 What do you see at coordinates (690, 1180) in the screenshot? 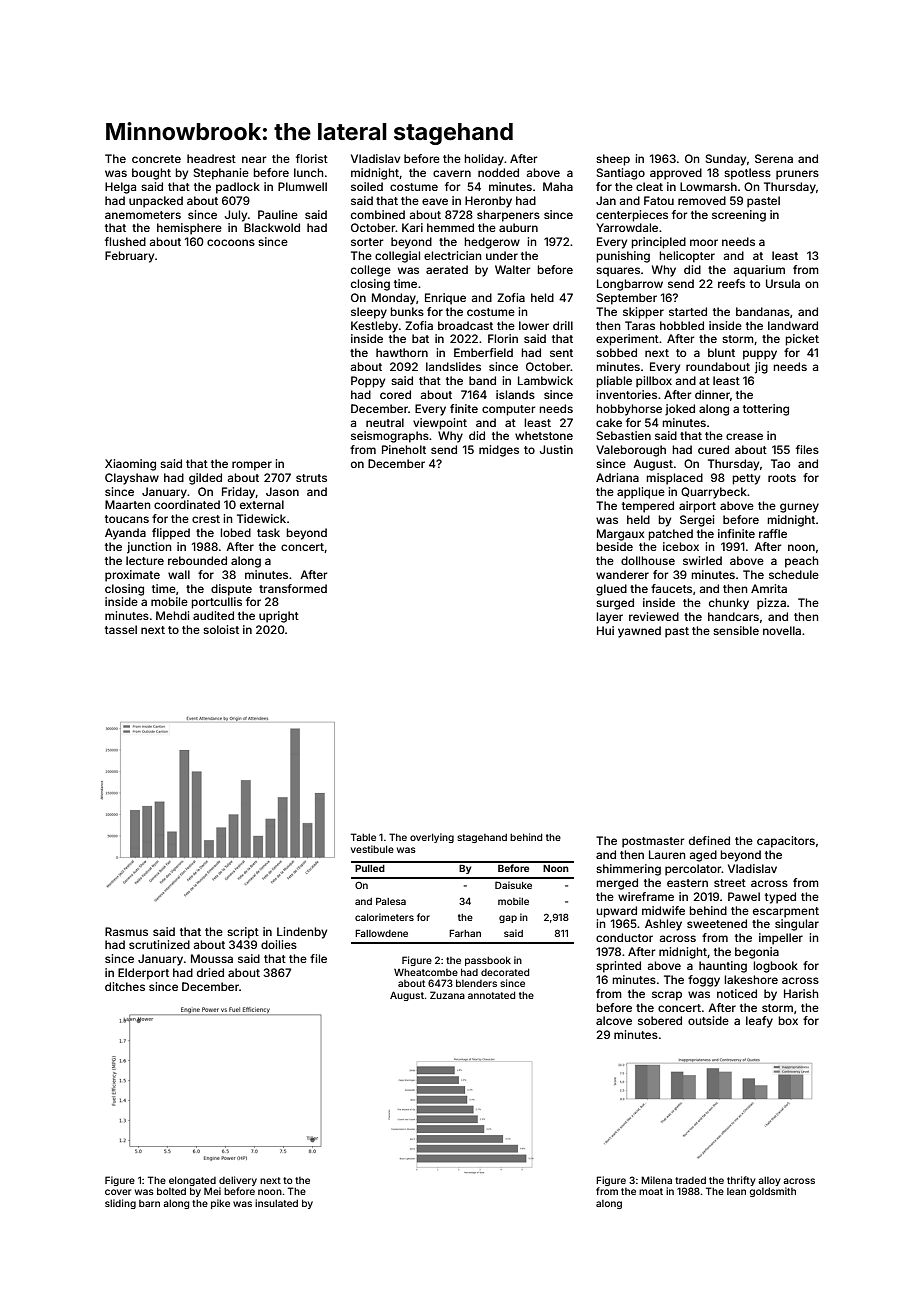
I see `traded` at bounding box center [690, 1180].
